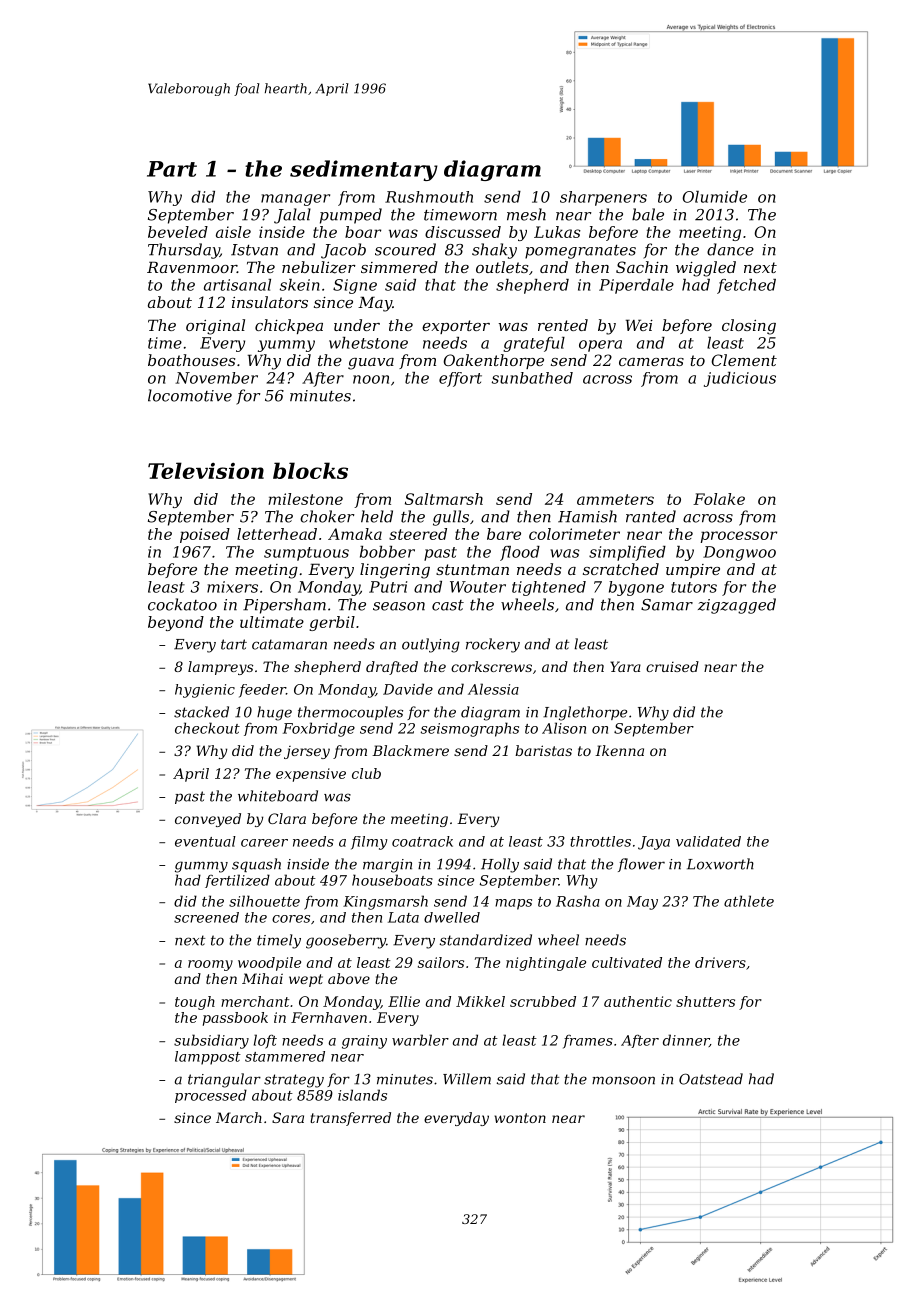 The image size is (924, 1311). Describe the element at coordinates (289, 644) in the document. I see `catamaran` at that location.
